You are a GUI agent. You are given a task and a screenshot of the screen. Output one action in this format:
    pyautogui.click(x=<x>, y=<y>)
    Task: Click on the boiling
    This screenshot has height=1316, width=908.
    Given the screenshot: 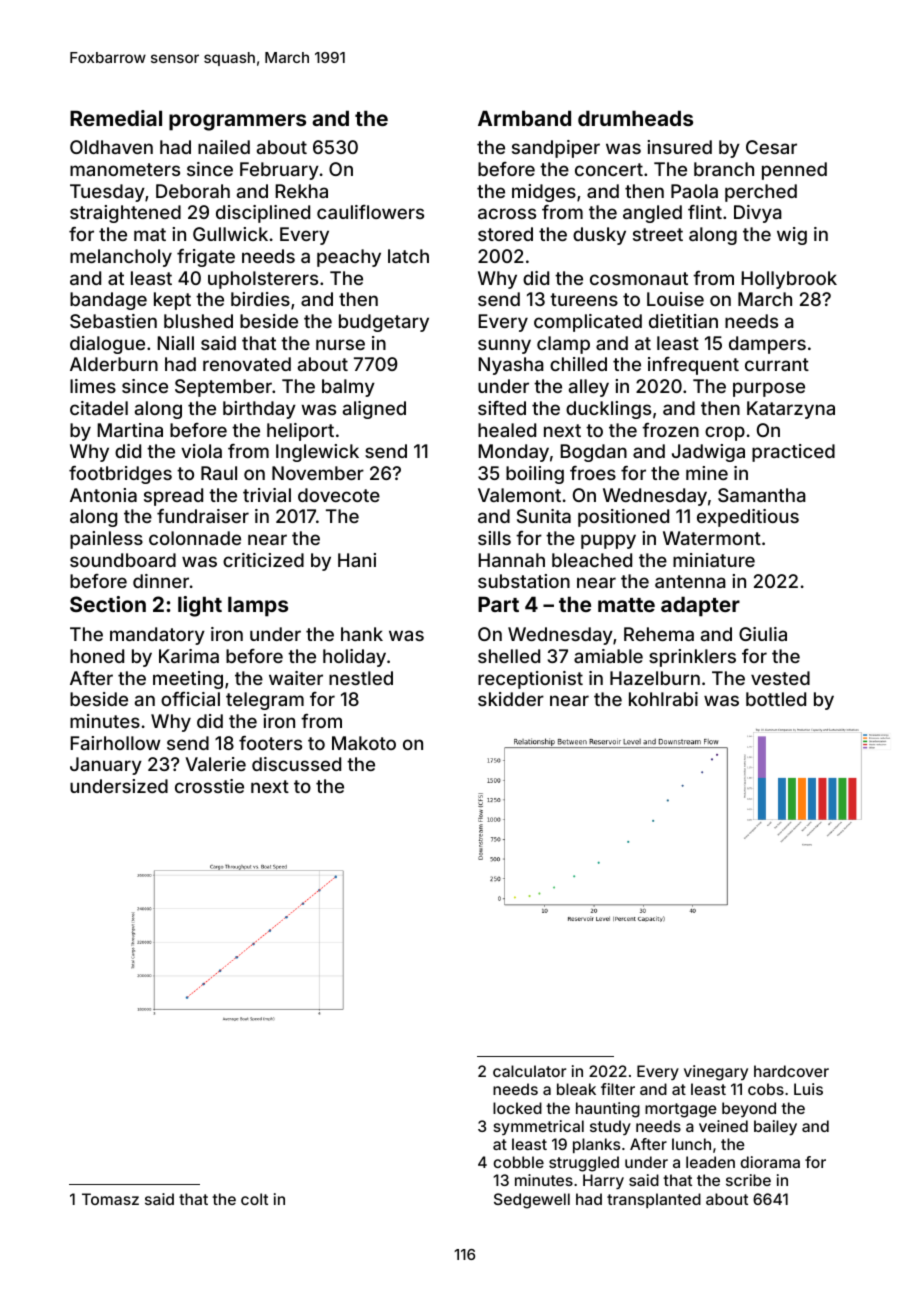 What is the action you would take?
    pyautogui.click(x=535, y=475)
